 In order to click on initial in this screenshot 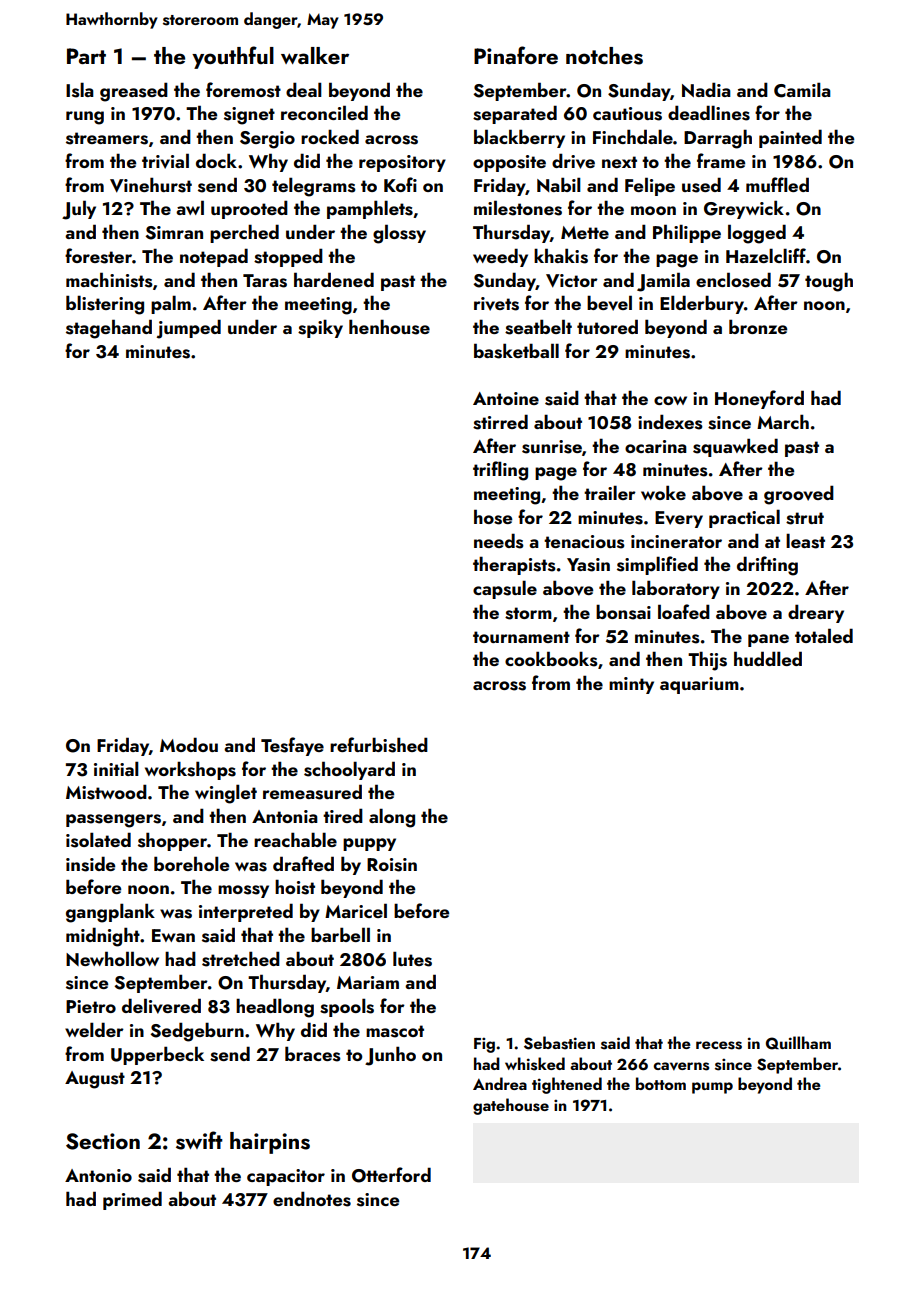, I will do `click(116, 768)`.
